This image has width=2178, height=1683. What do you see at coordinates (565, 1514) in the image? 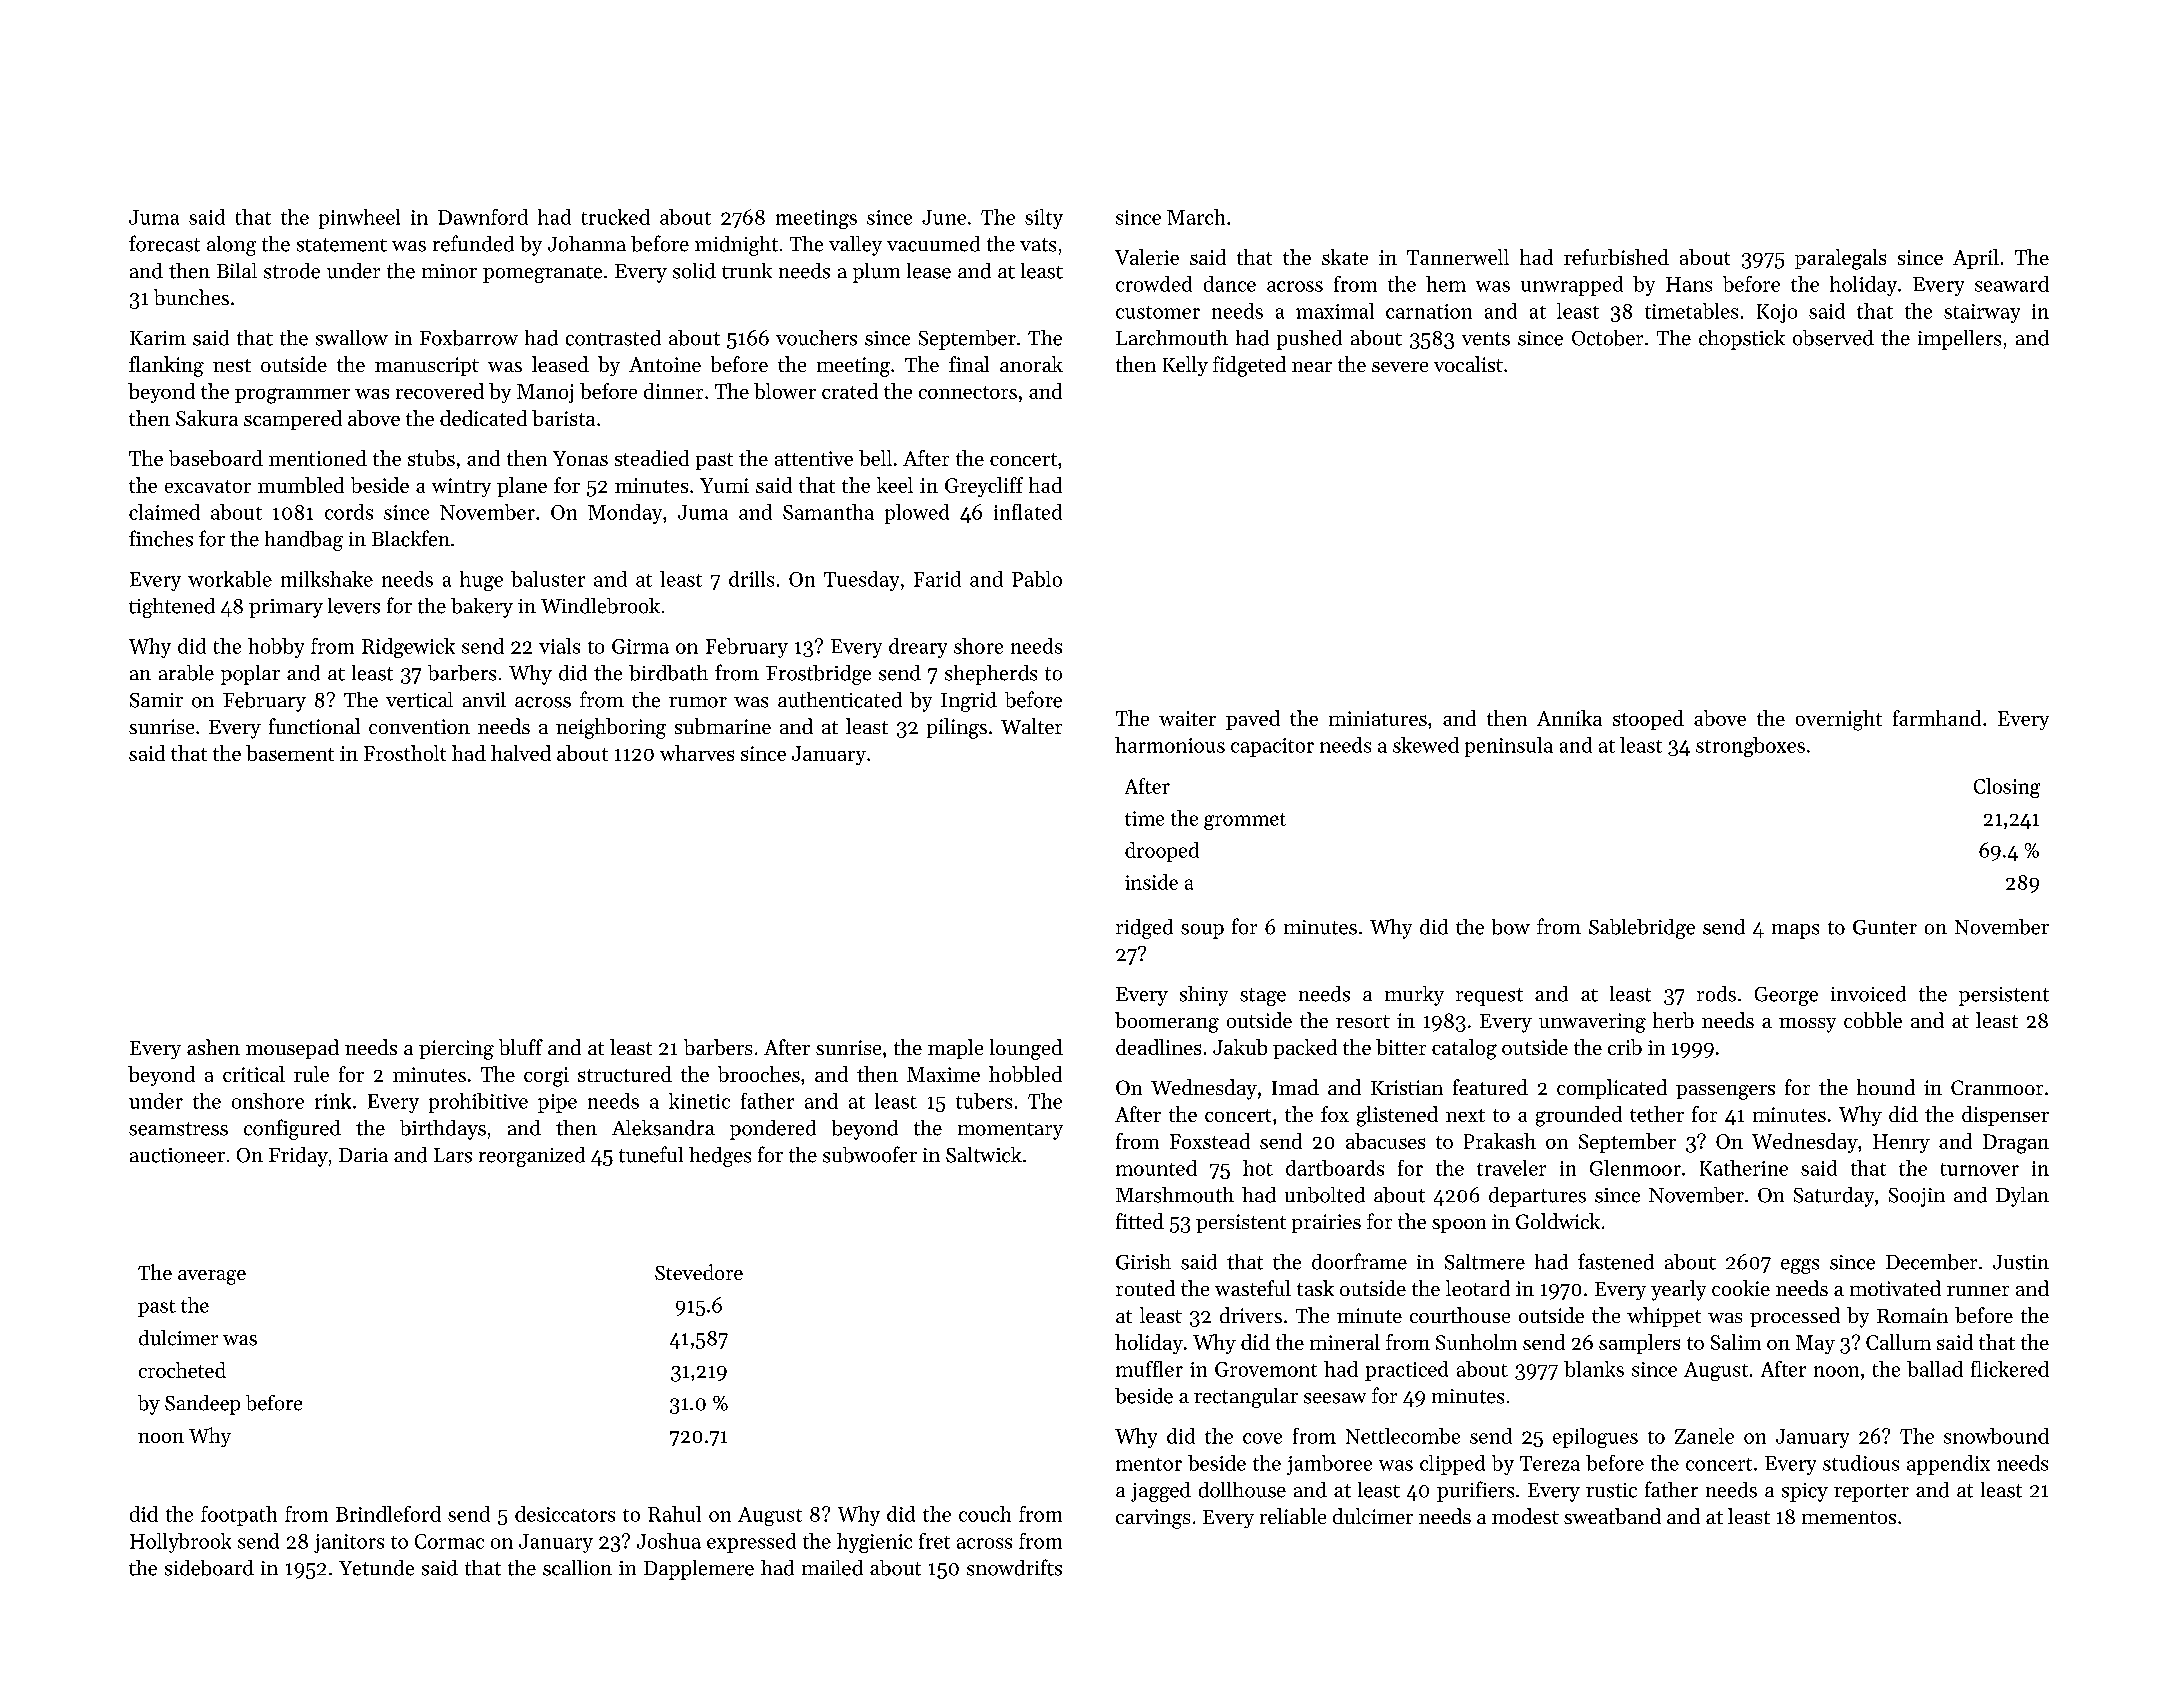
I see `desiccators` at bounding box center [565, 1514].
